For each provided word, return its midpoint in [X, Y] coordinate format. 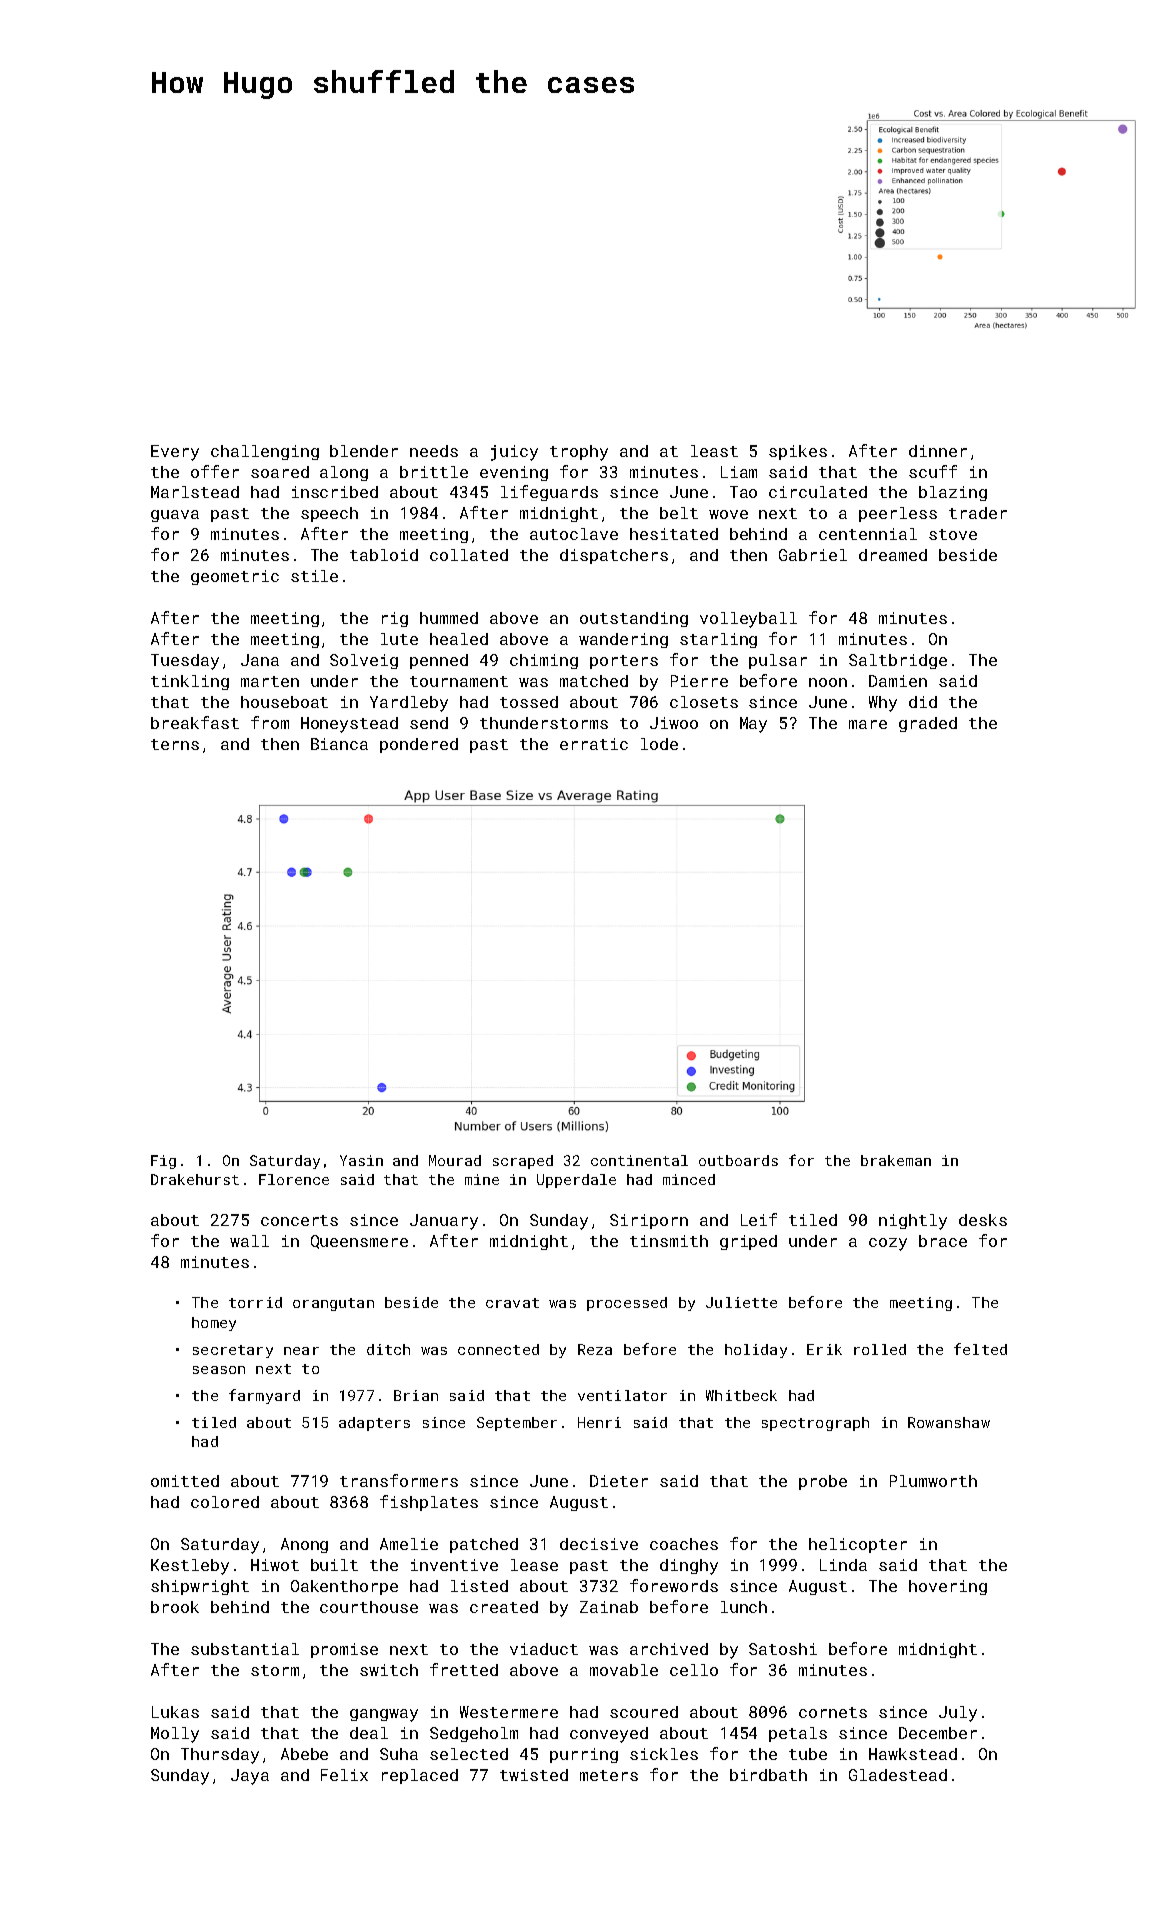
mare [868, 724]
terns [175, 744]
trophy [579, 453]
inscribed [335, 492]
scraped [523, 1162]
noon [828, 682]
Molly [175, 1735]
